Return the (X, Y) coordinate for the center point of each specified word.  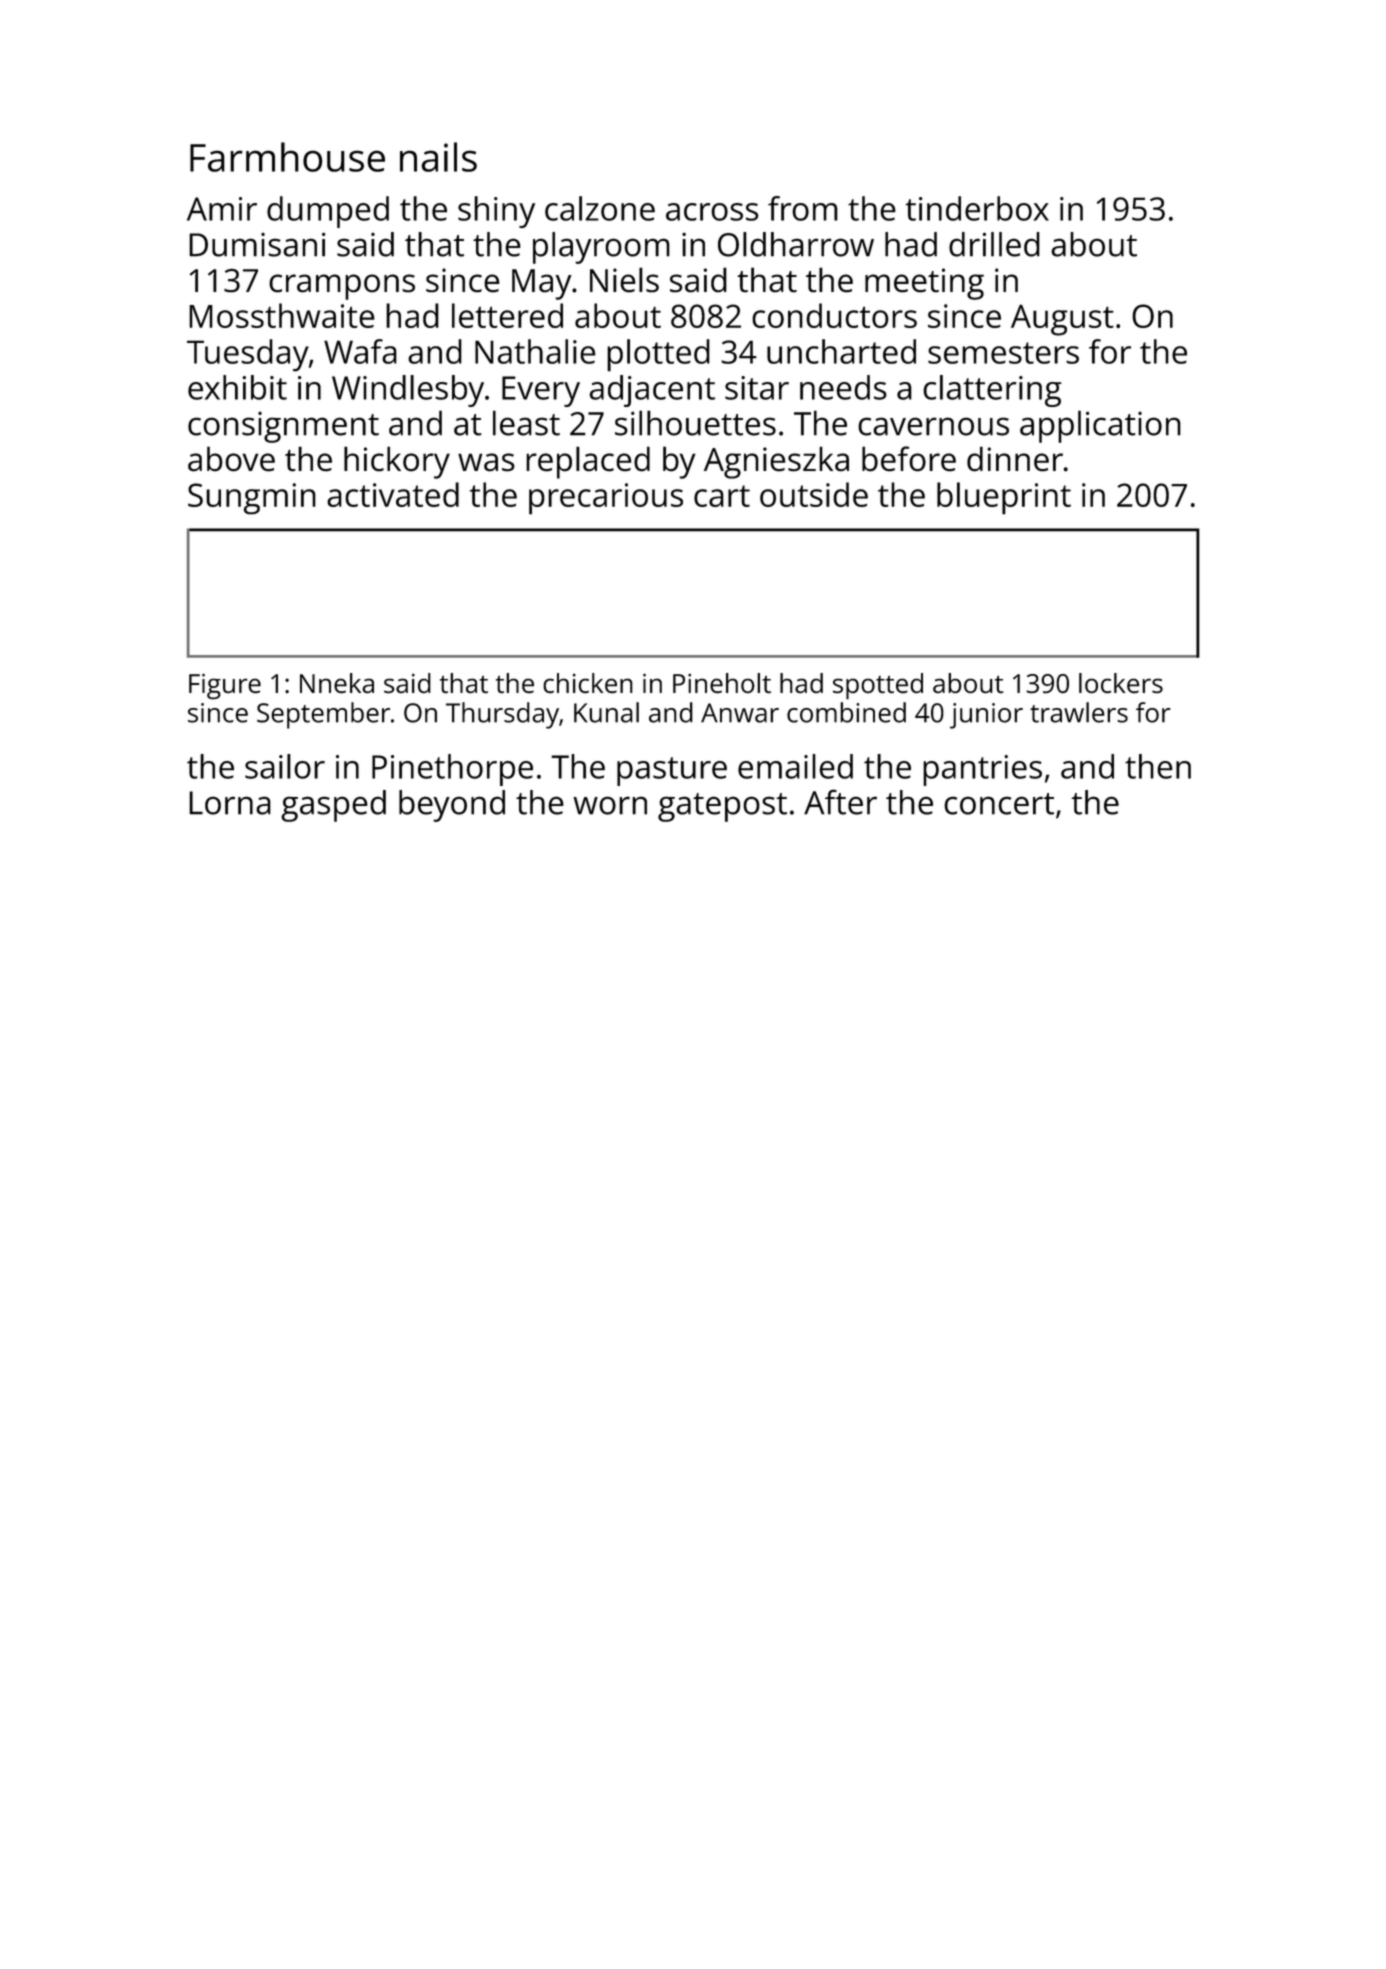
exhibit (237, 387)
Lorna (230, 803)
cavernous (933, 426)
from (803, 208)
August (1062, 320)
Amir (222, 209)
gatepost (722, 807)
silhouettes (695, 423)
